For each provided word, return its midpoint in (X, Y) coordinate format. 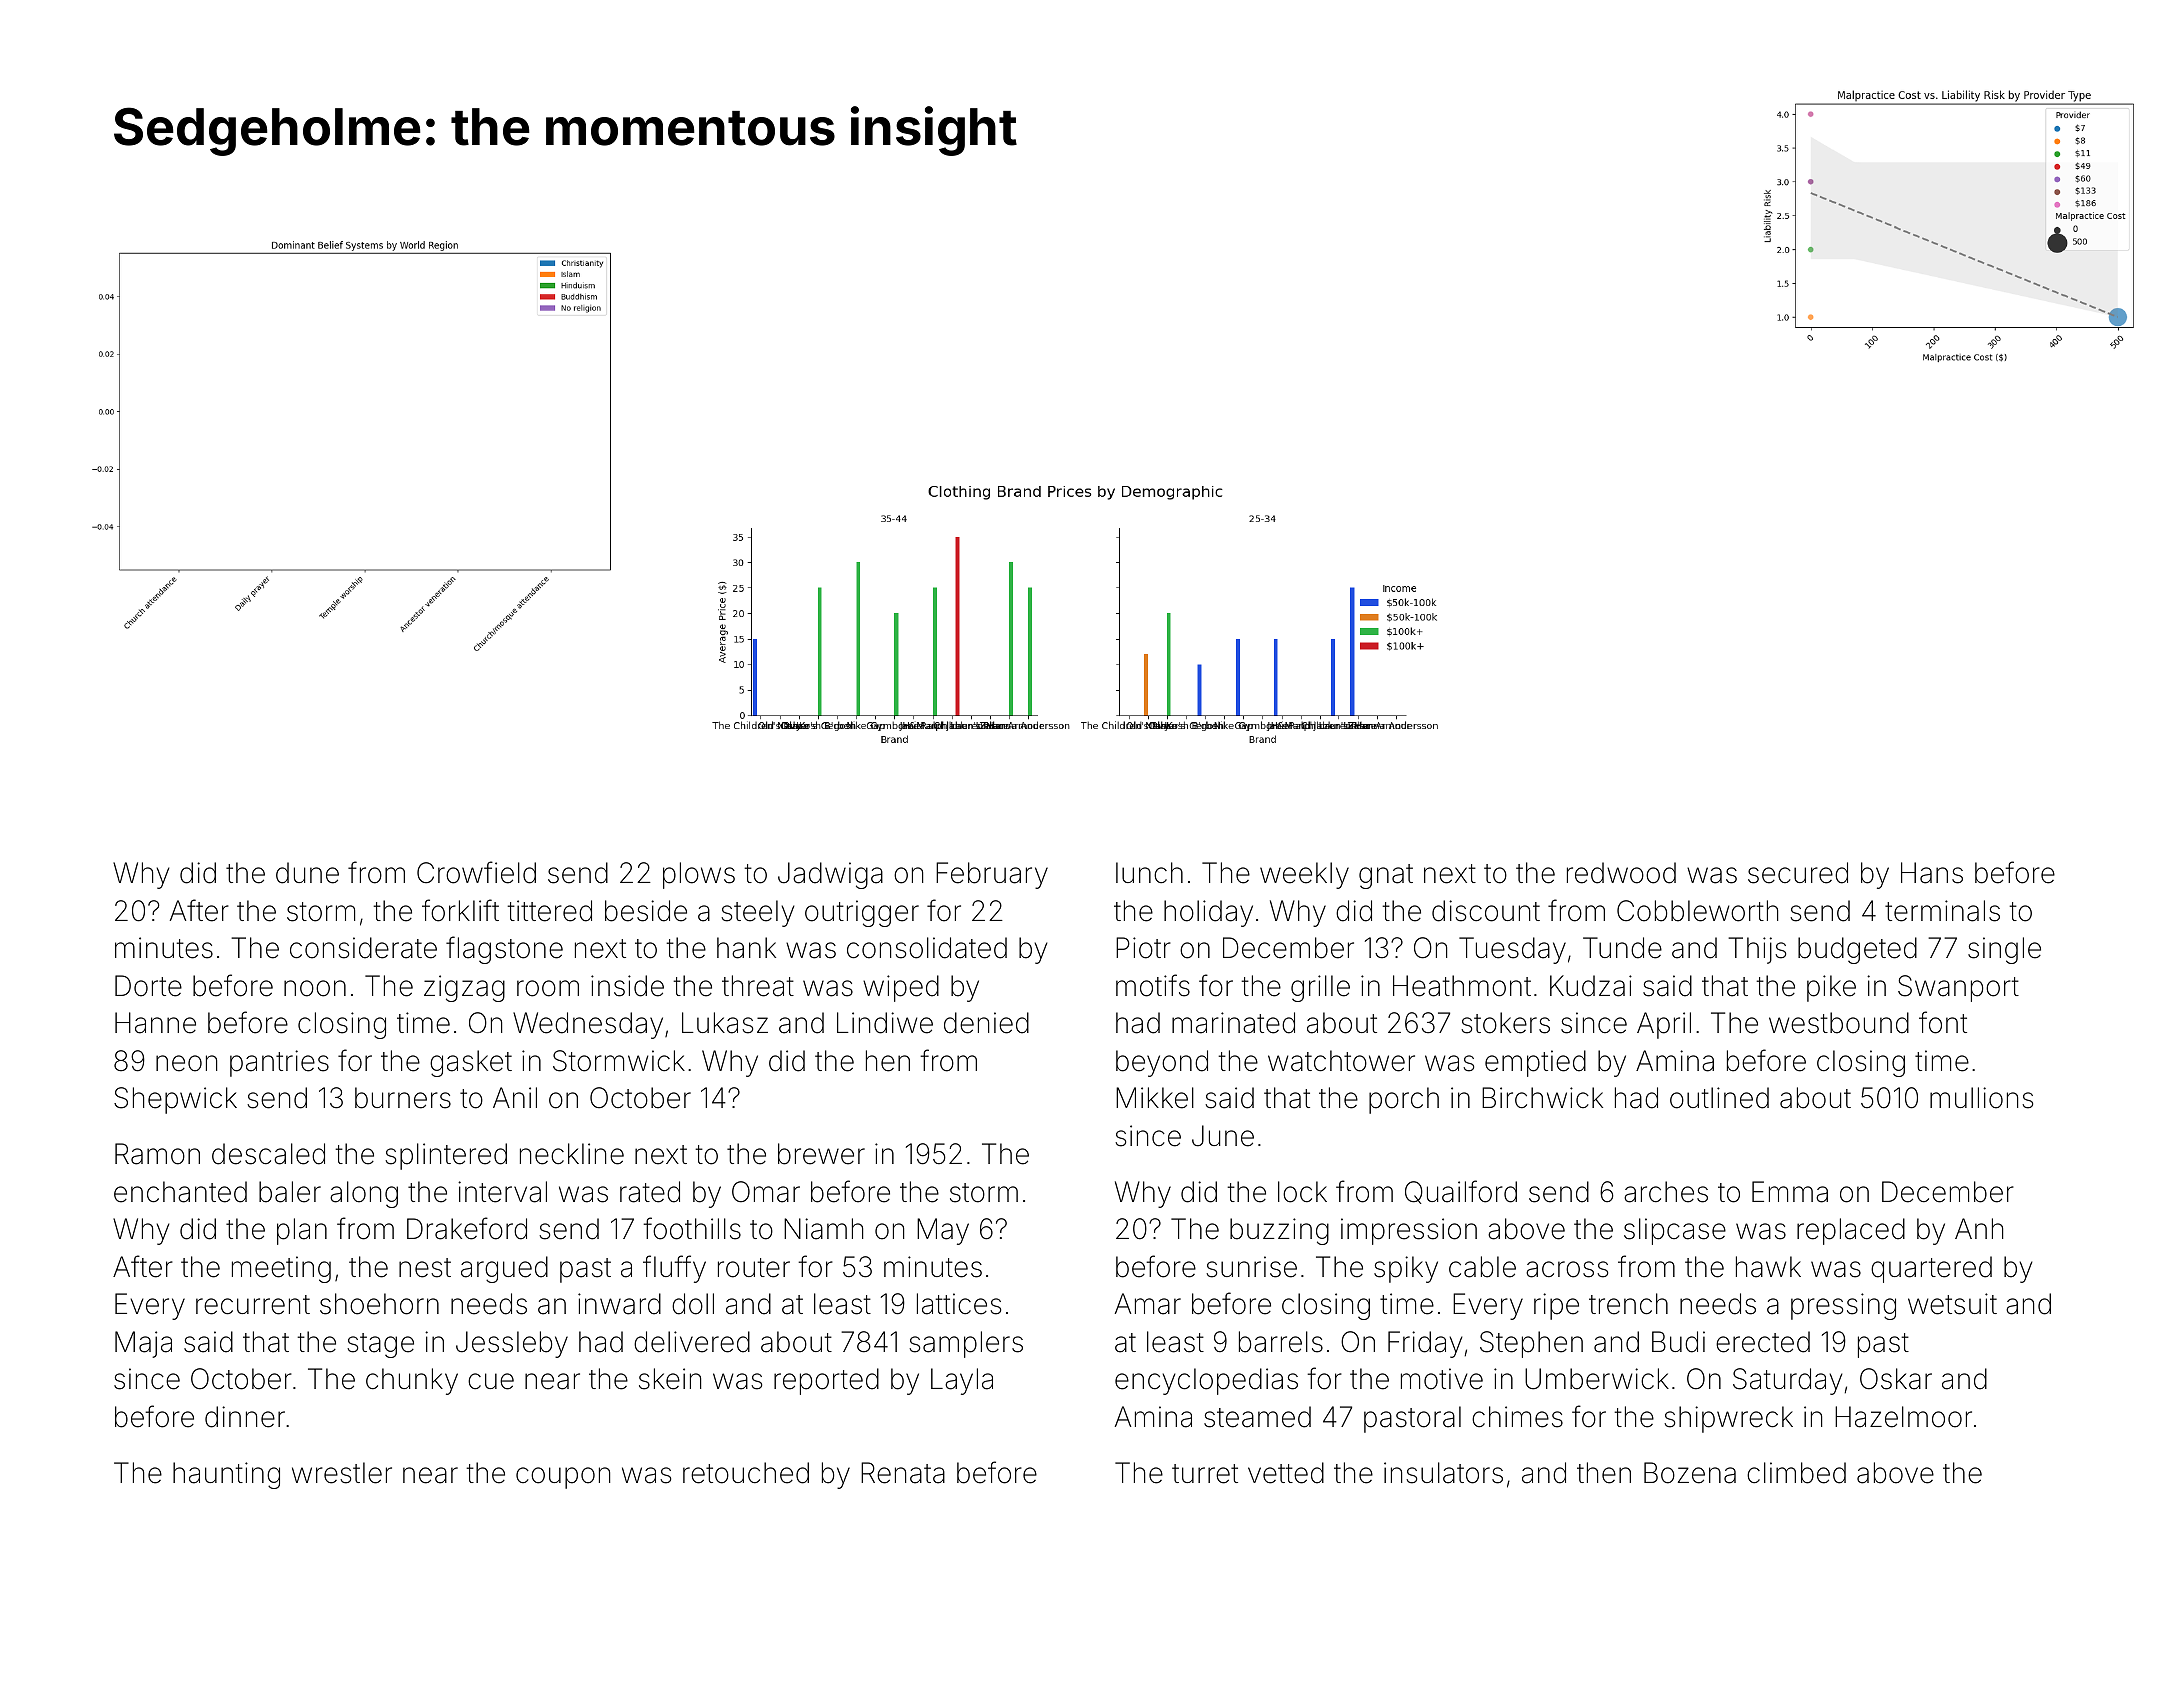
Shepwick (175, 1100)
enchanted (180, 1192)
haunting (226, 1475)
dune (307, 873)
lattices (959, 1304)
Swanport (1958, 988)
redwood (1621, 873)
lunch (1149, 873)
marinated (1233, 1023)
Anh (1979, 1228)
